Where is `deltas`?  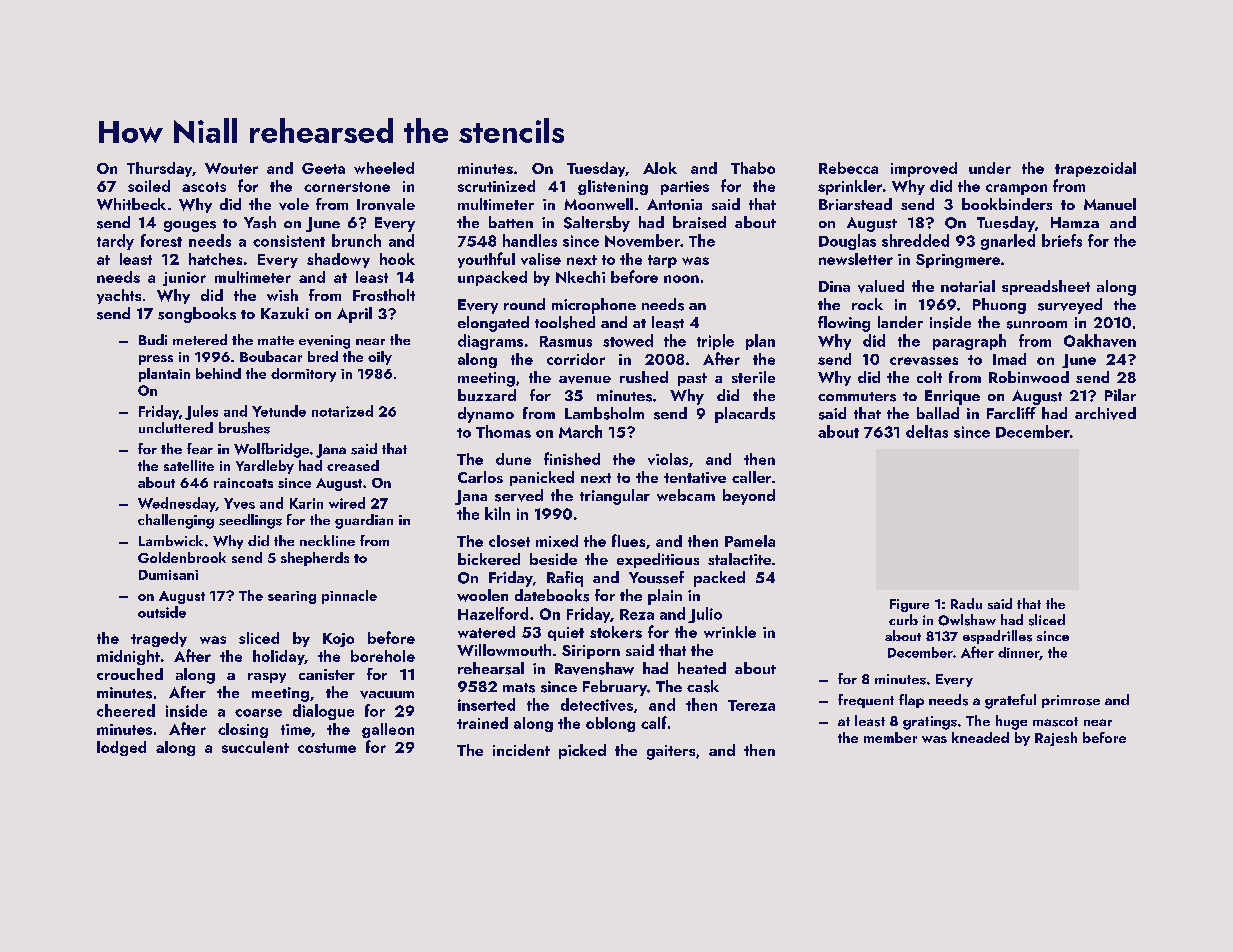
deltas is located at coordinates (927, 431).
